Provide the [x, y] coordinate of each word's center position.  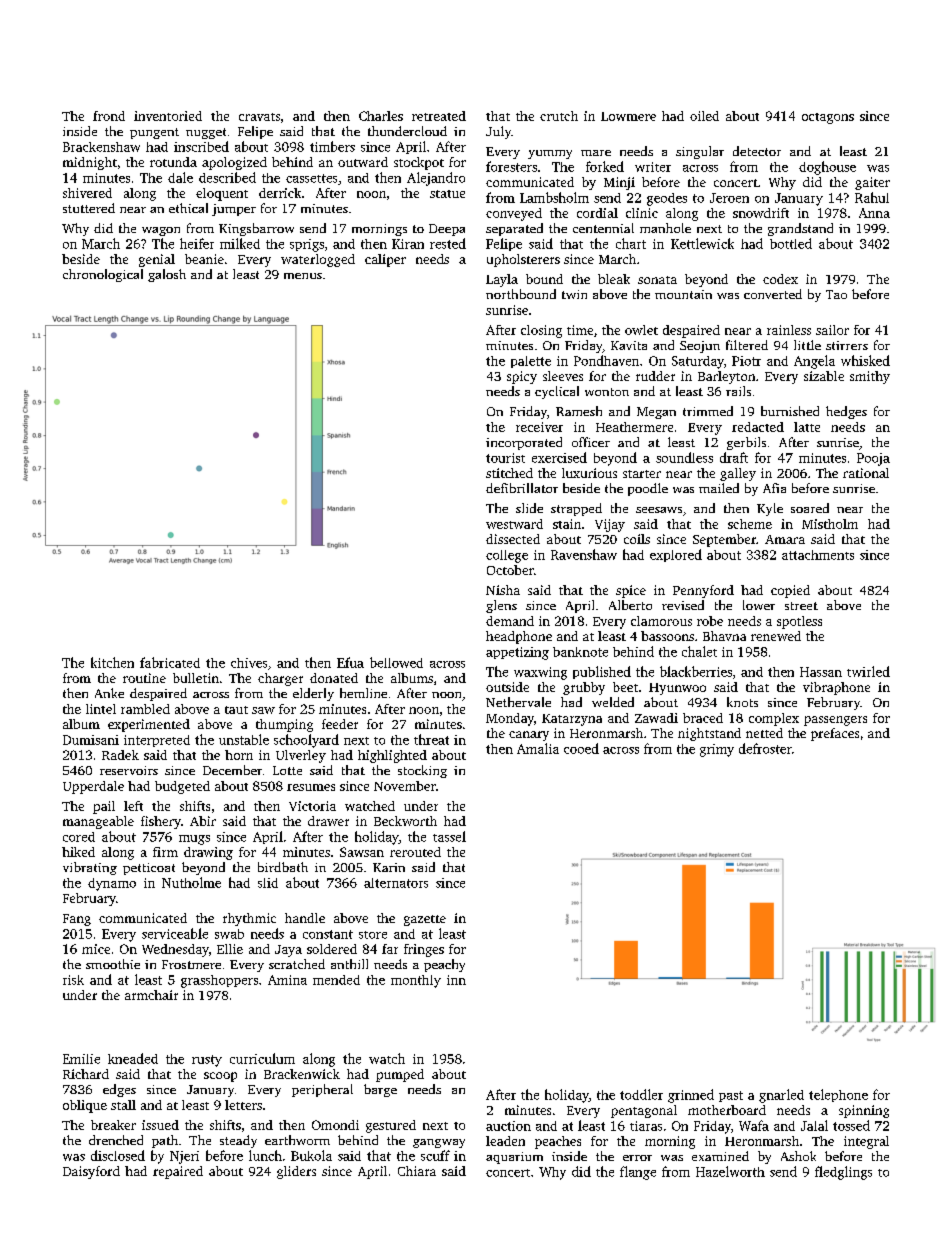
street [801, 606]
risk [73, 980]
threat [431, 739]
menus [303, 276]
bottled [791, 243]
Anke [109, 693]
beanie [204, 259]
